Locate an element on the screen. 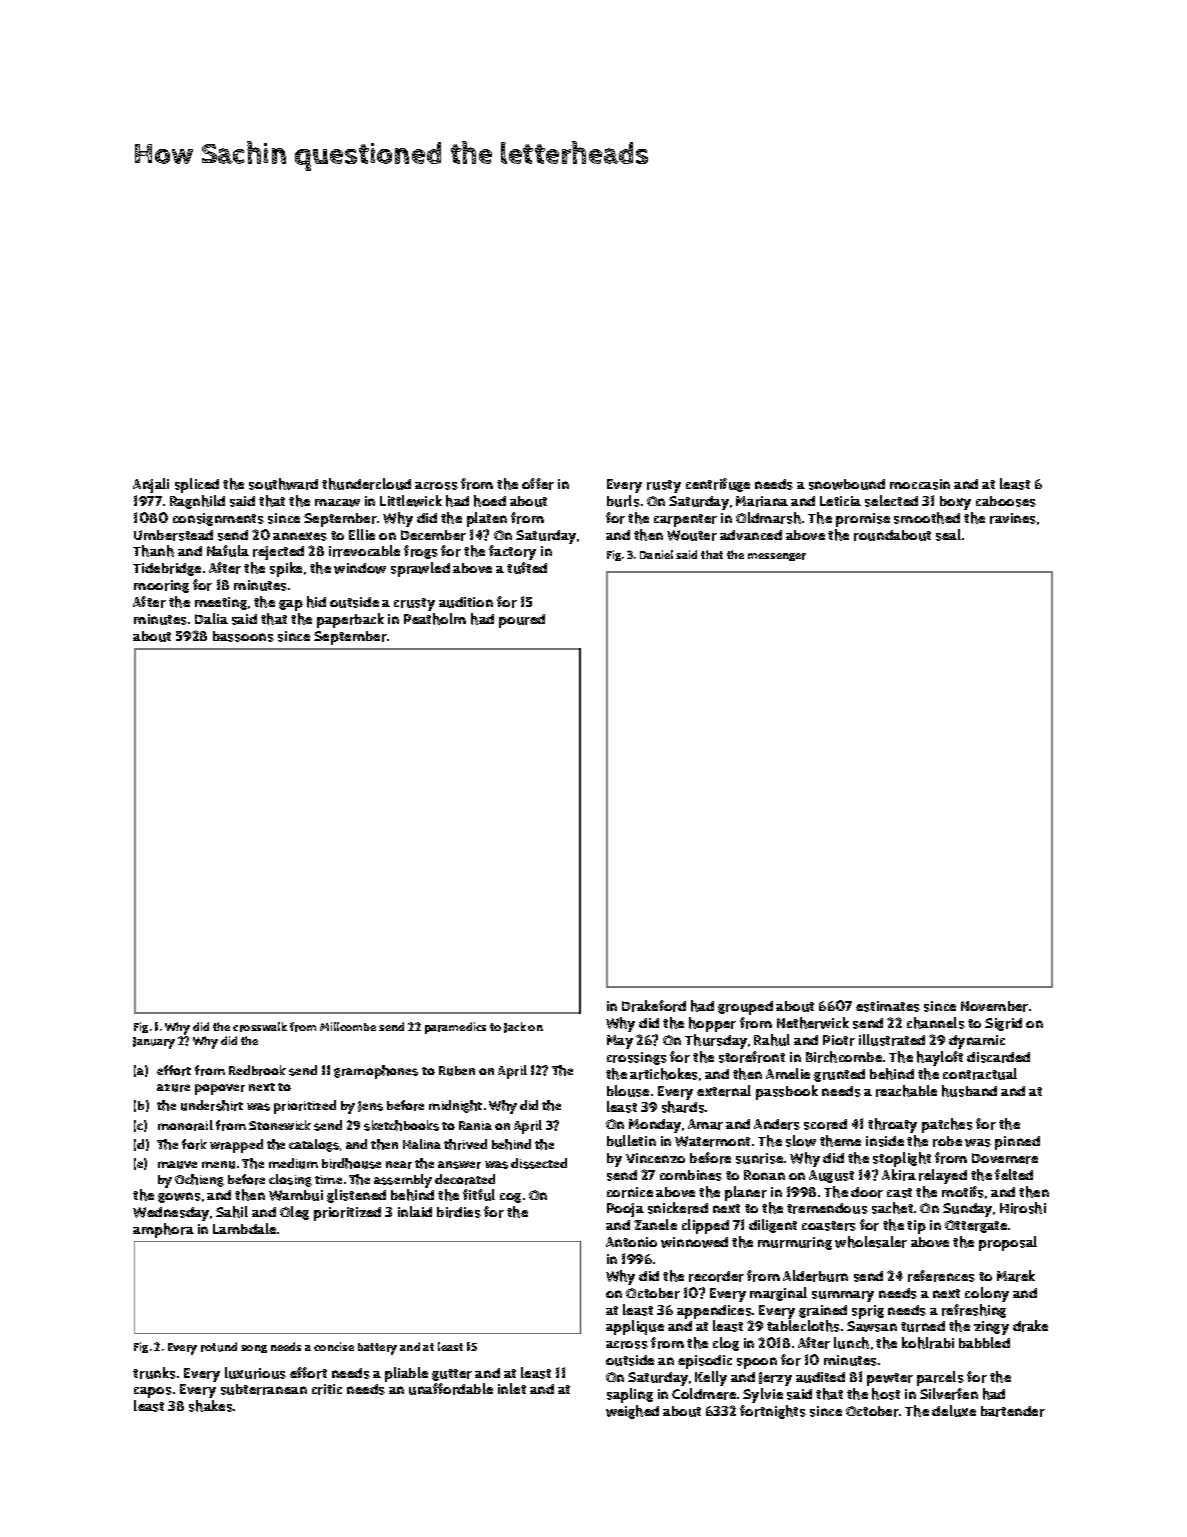 This screenshot has width=1187, height=1537. offer is located at coordinates (538, 484).
